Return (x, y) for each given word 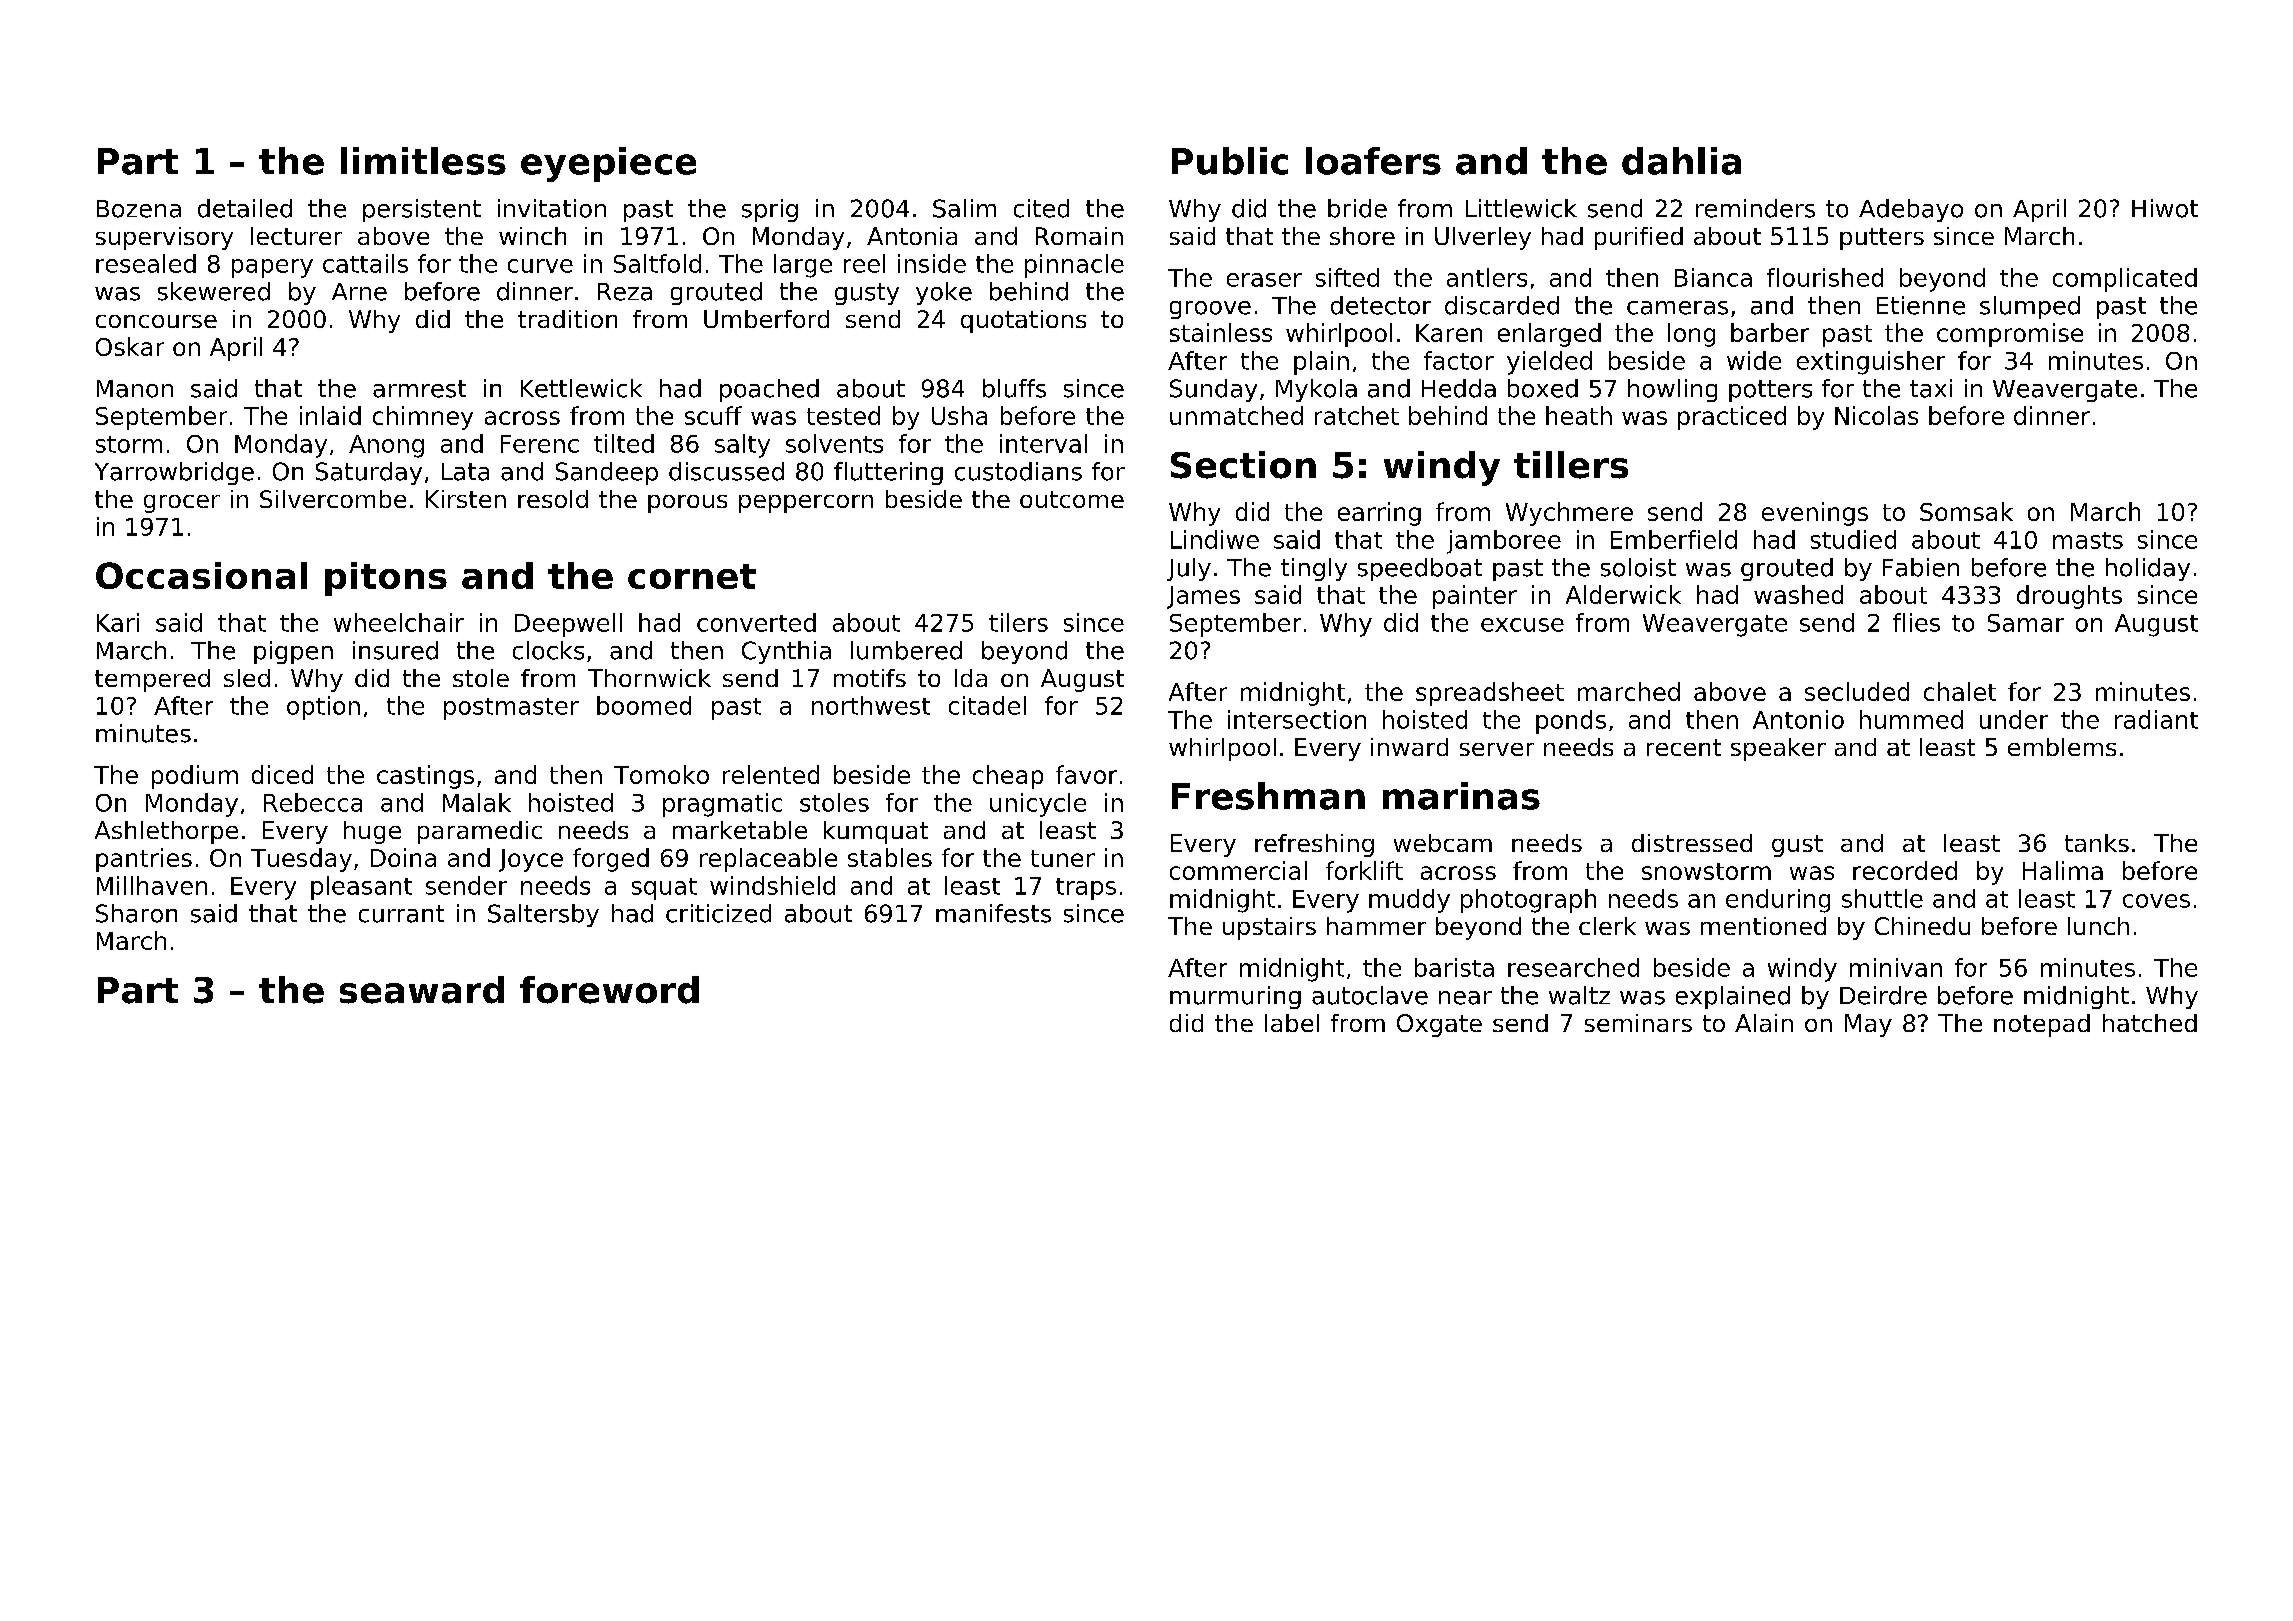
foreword (609, 990)
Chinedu (1922, 926)
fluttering (888, 473)
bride (1357, 208)
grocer (182, 504)
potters (1770, 391)
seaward (422, 990)
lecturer (296, 236)
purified (1639, 238)
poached (769, 390)
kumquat (876, 832)
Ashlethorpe (166, 832)
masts (2088, 540)
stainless (1221, 332)
